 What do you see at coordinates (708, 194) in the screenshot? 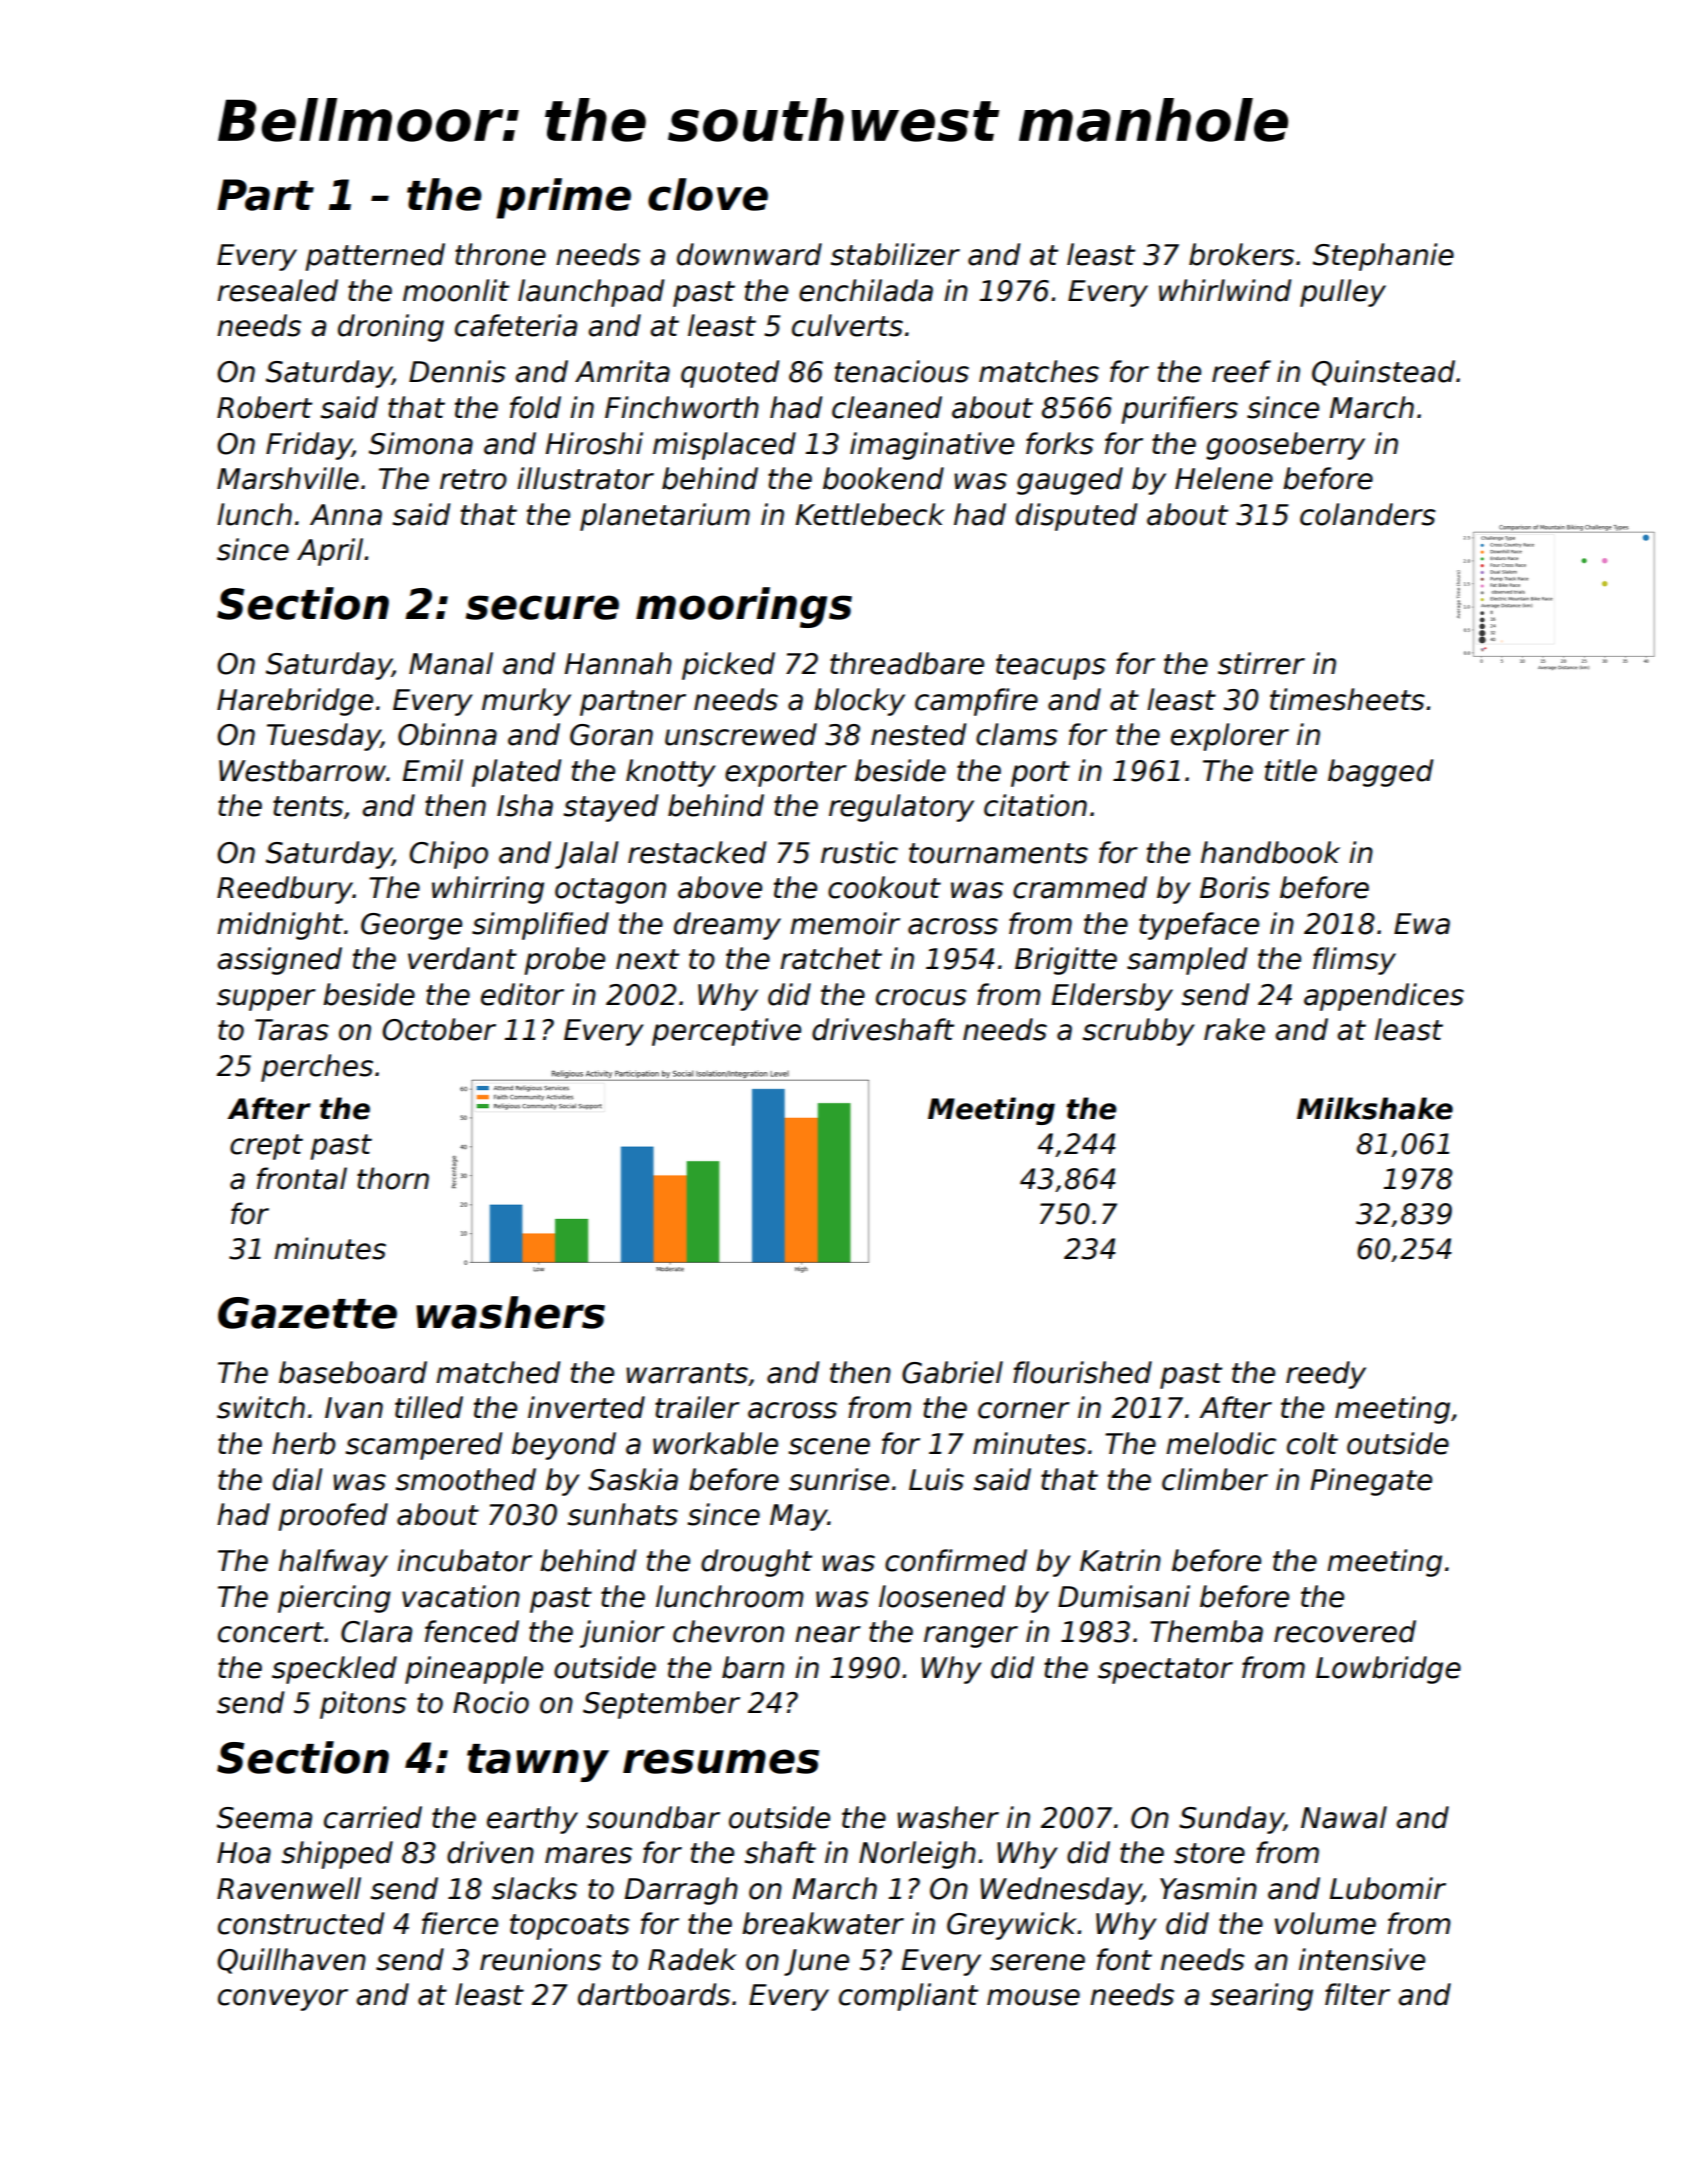
I see `clove` at bounding box center [708, 194].
